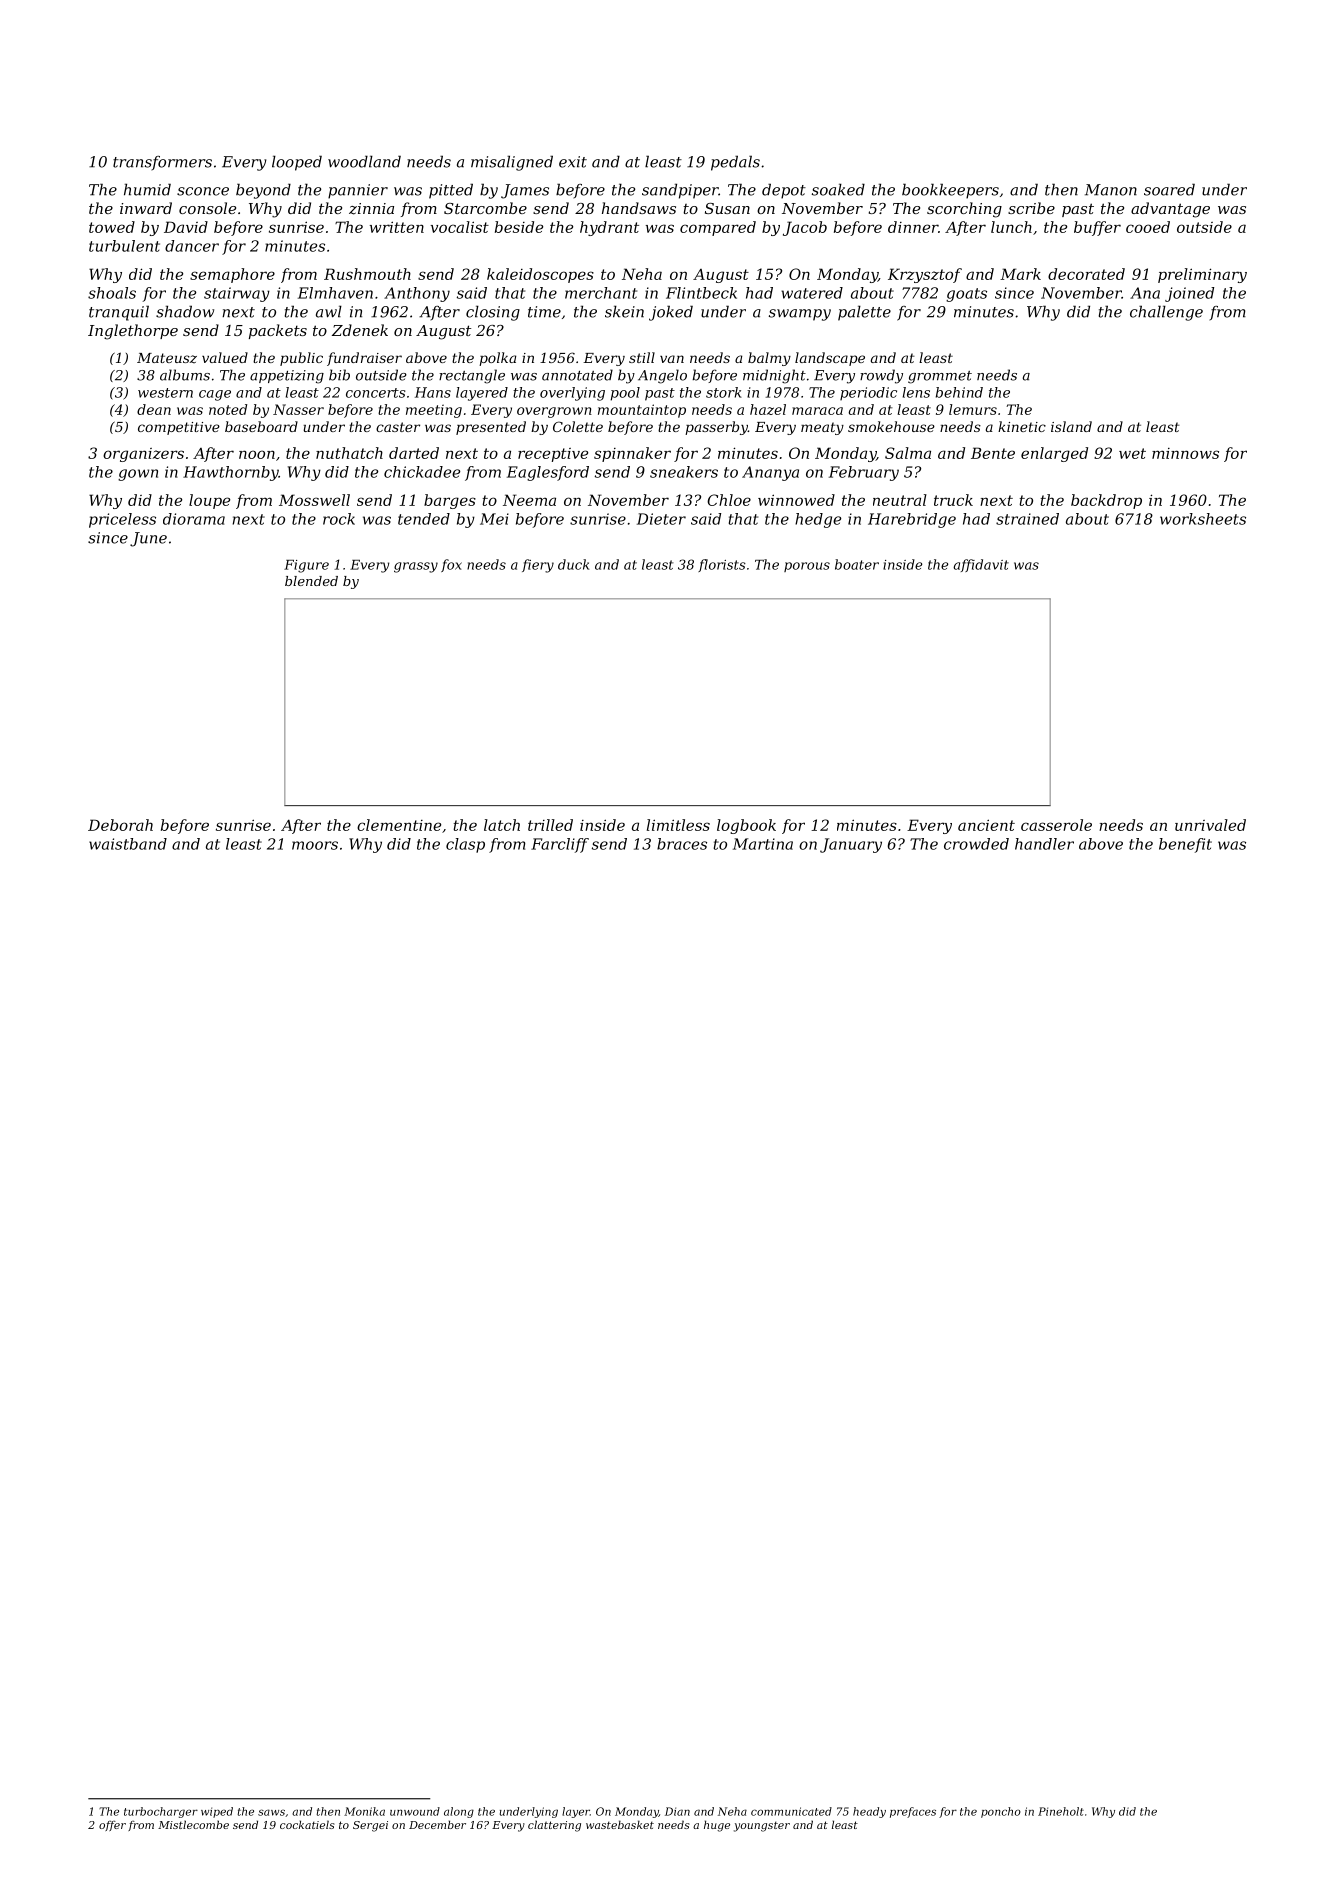  What do you see at coordinates (1169, 189) in the screenshot?
I see `soared` at bounding box center [1169, 189].
